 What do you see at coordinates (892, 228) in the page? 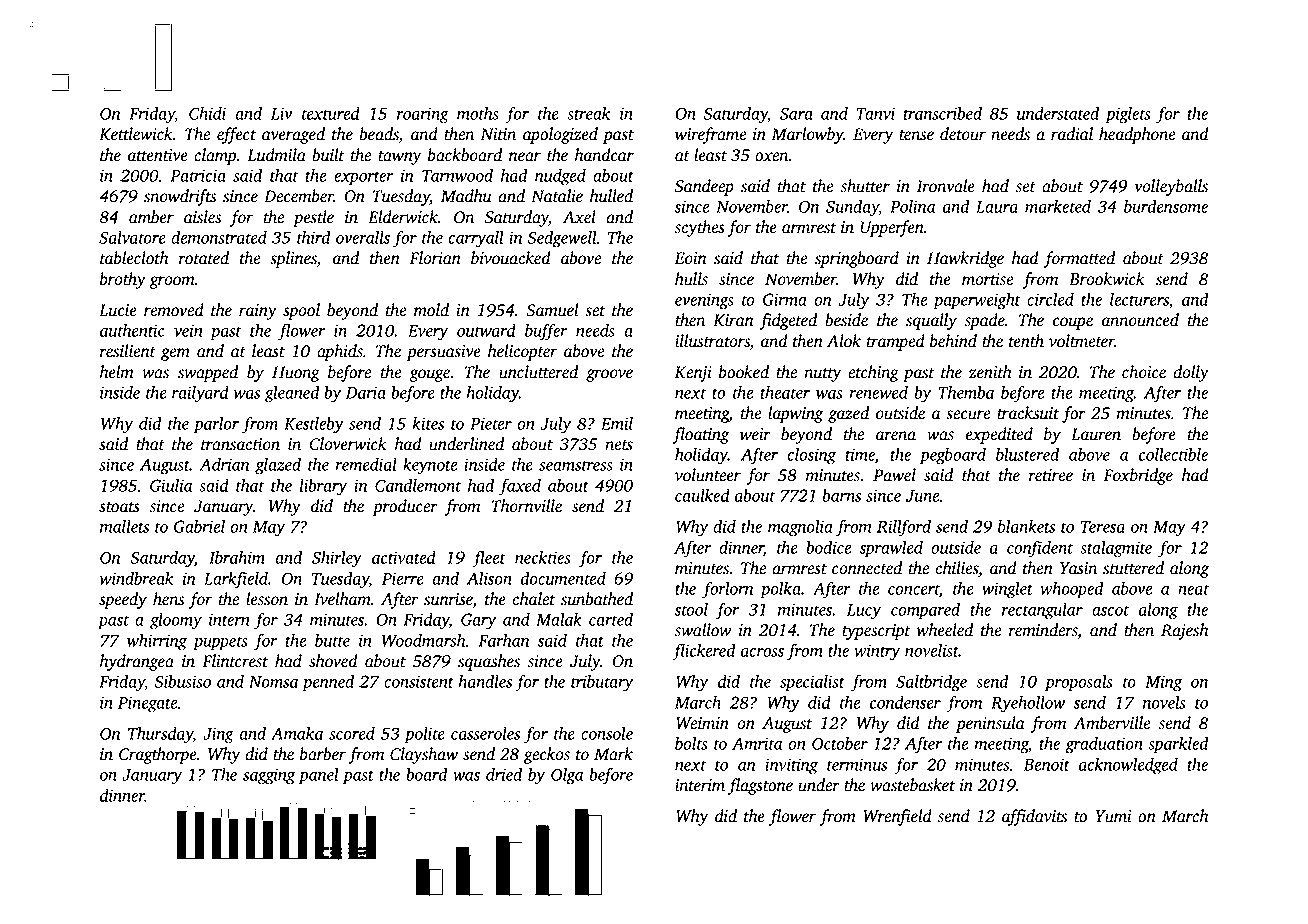
I see `Upperfen` at bounding box center [892, 228].
